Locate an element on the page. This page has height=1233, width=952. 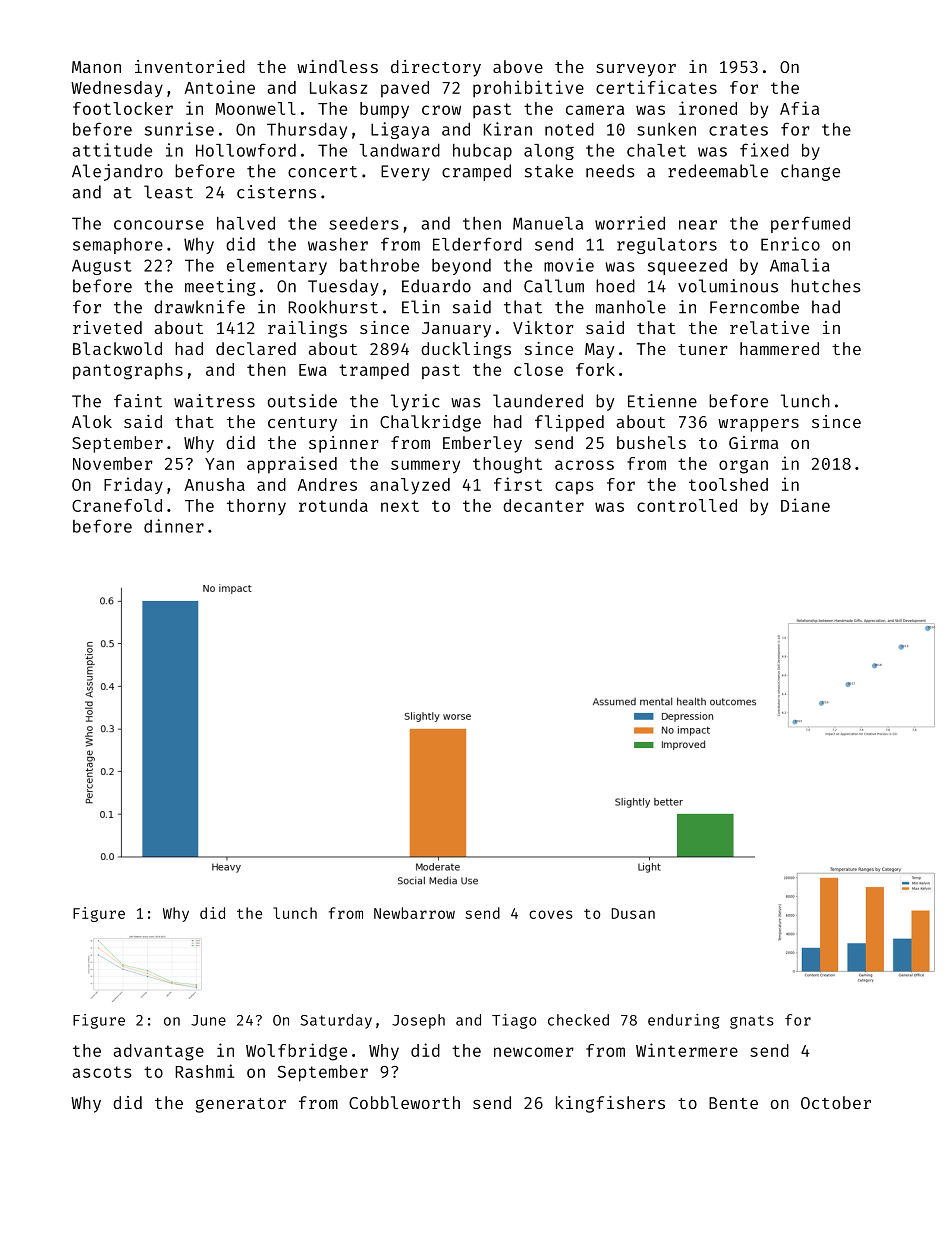
analyzed is located at coordinates (410, 486).
